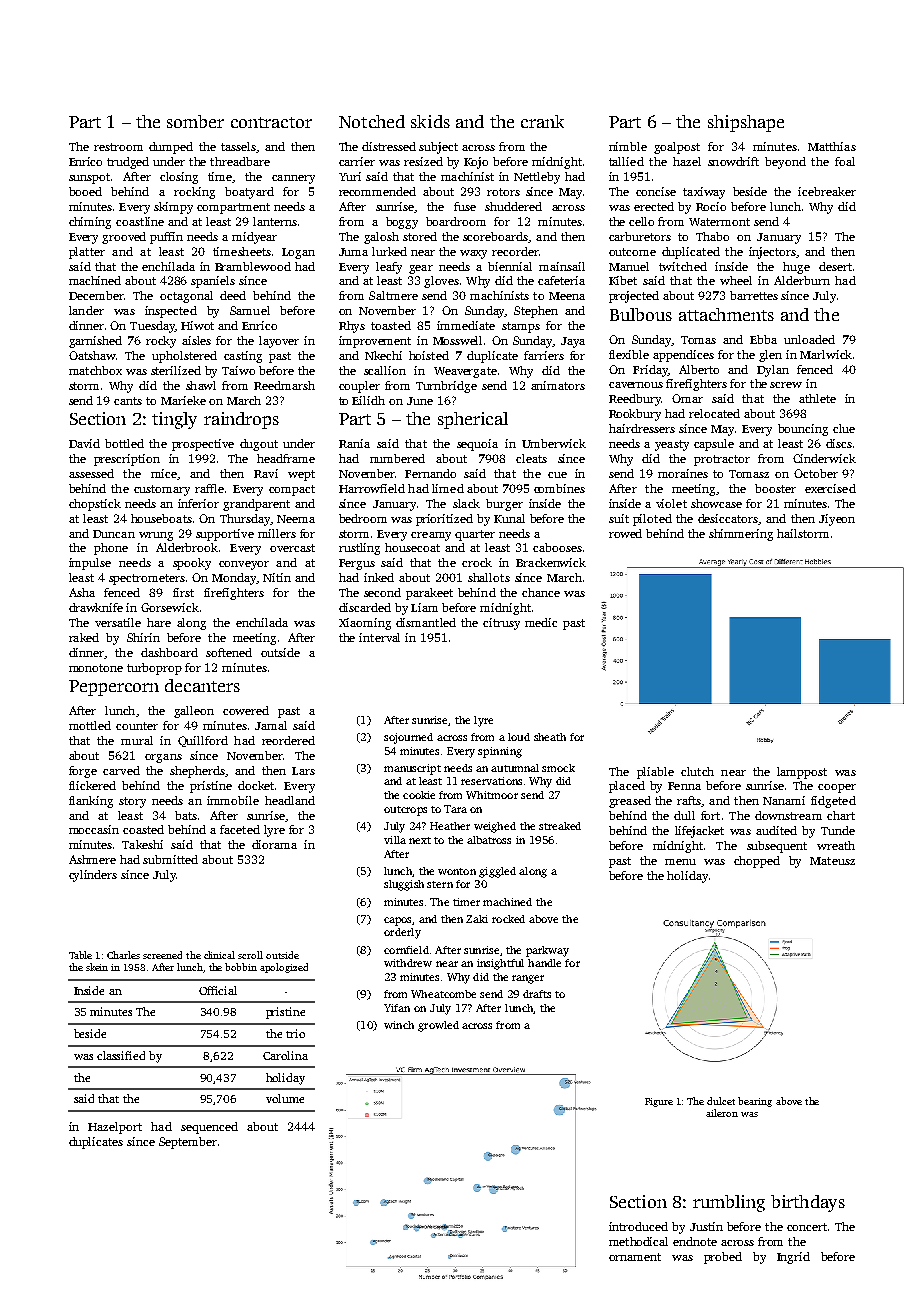 The image size is (924, 1308). Describe the element at coordinates (560, 826) in the document. I see `streaked` at that location.
